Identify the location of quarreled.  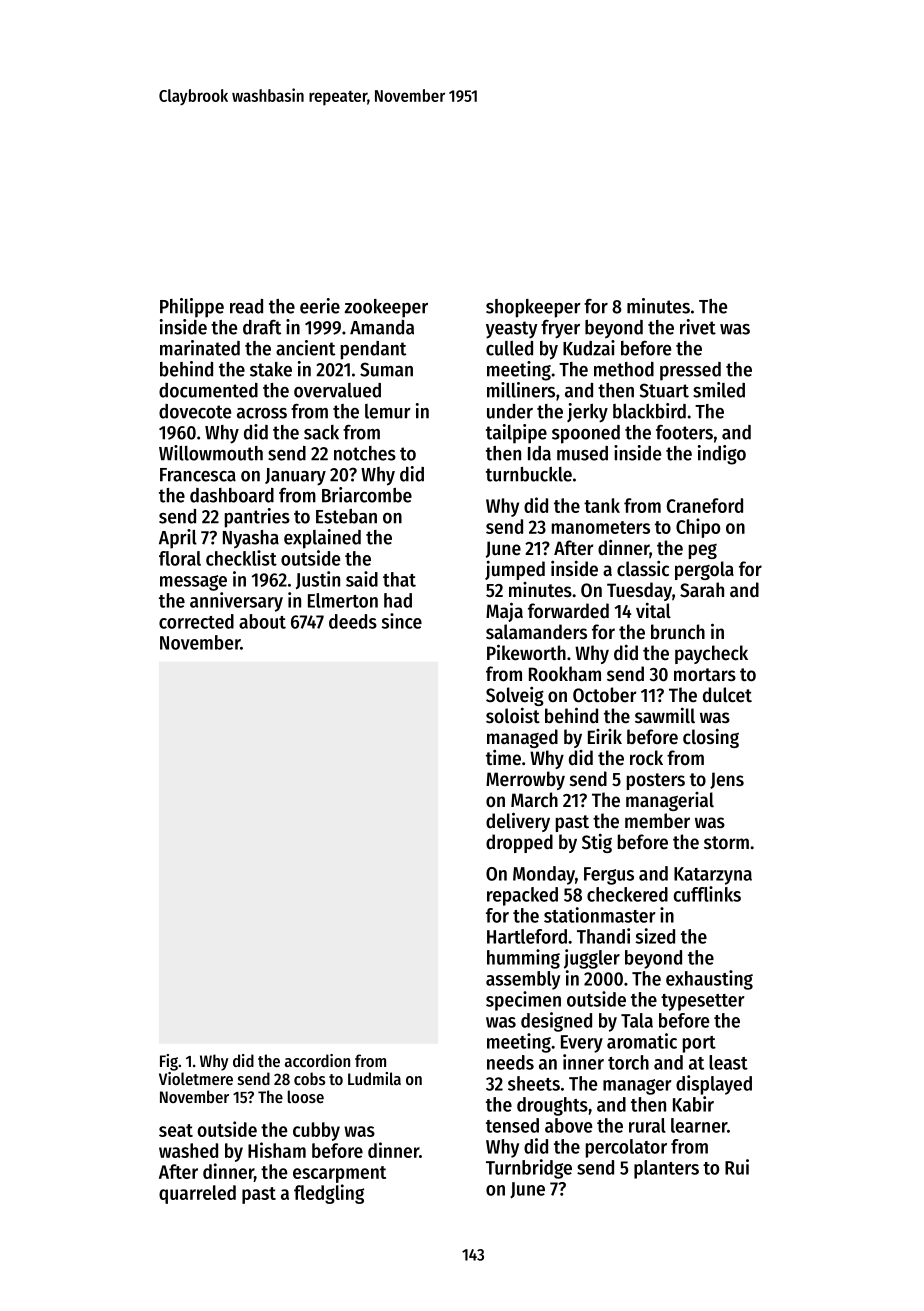
(197, 1194).
